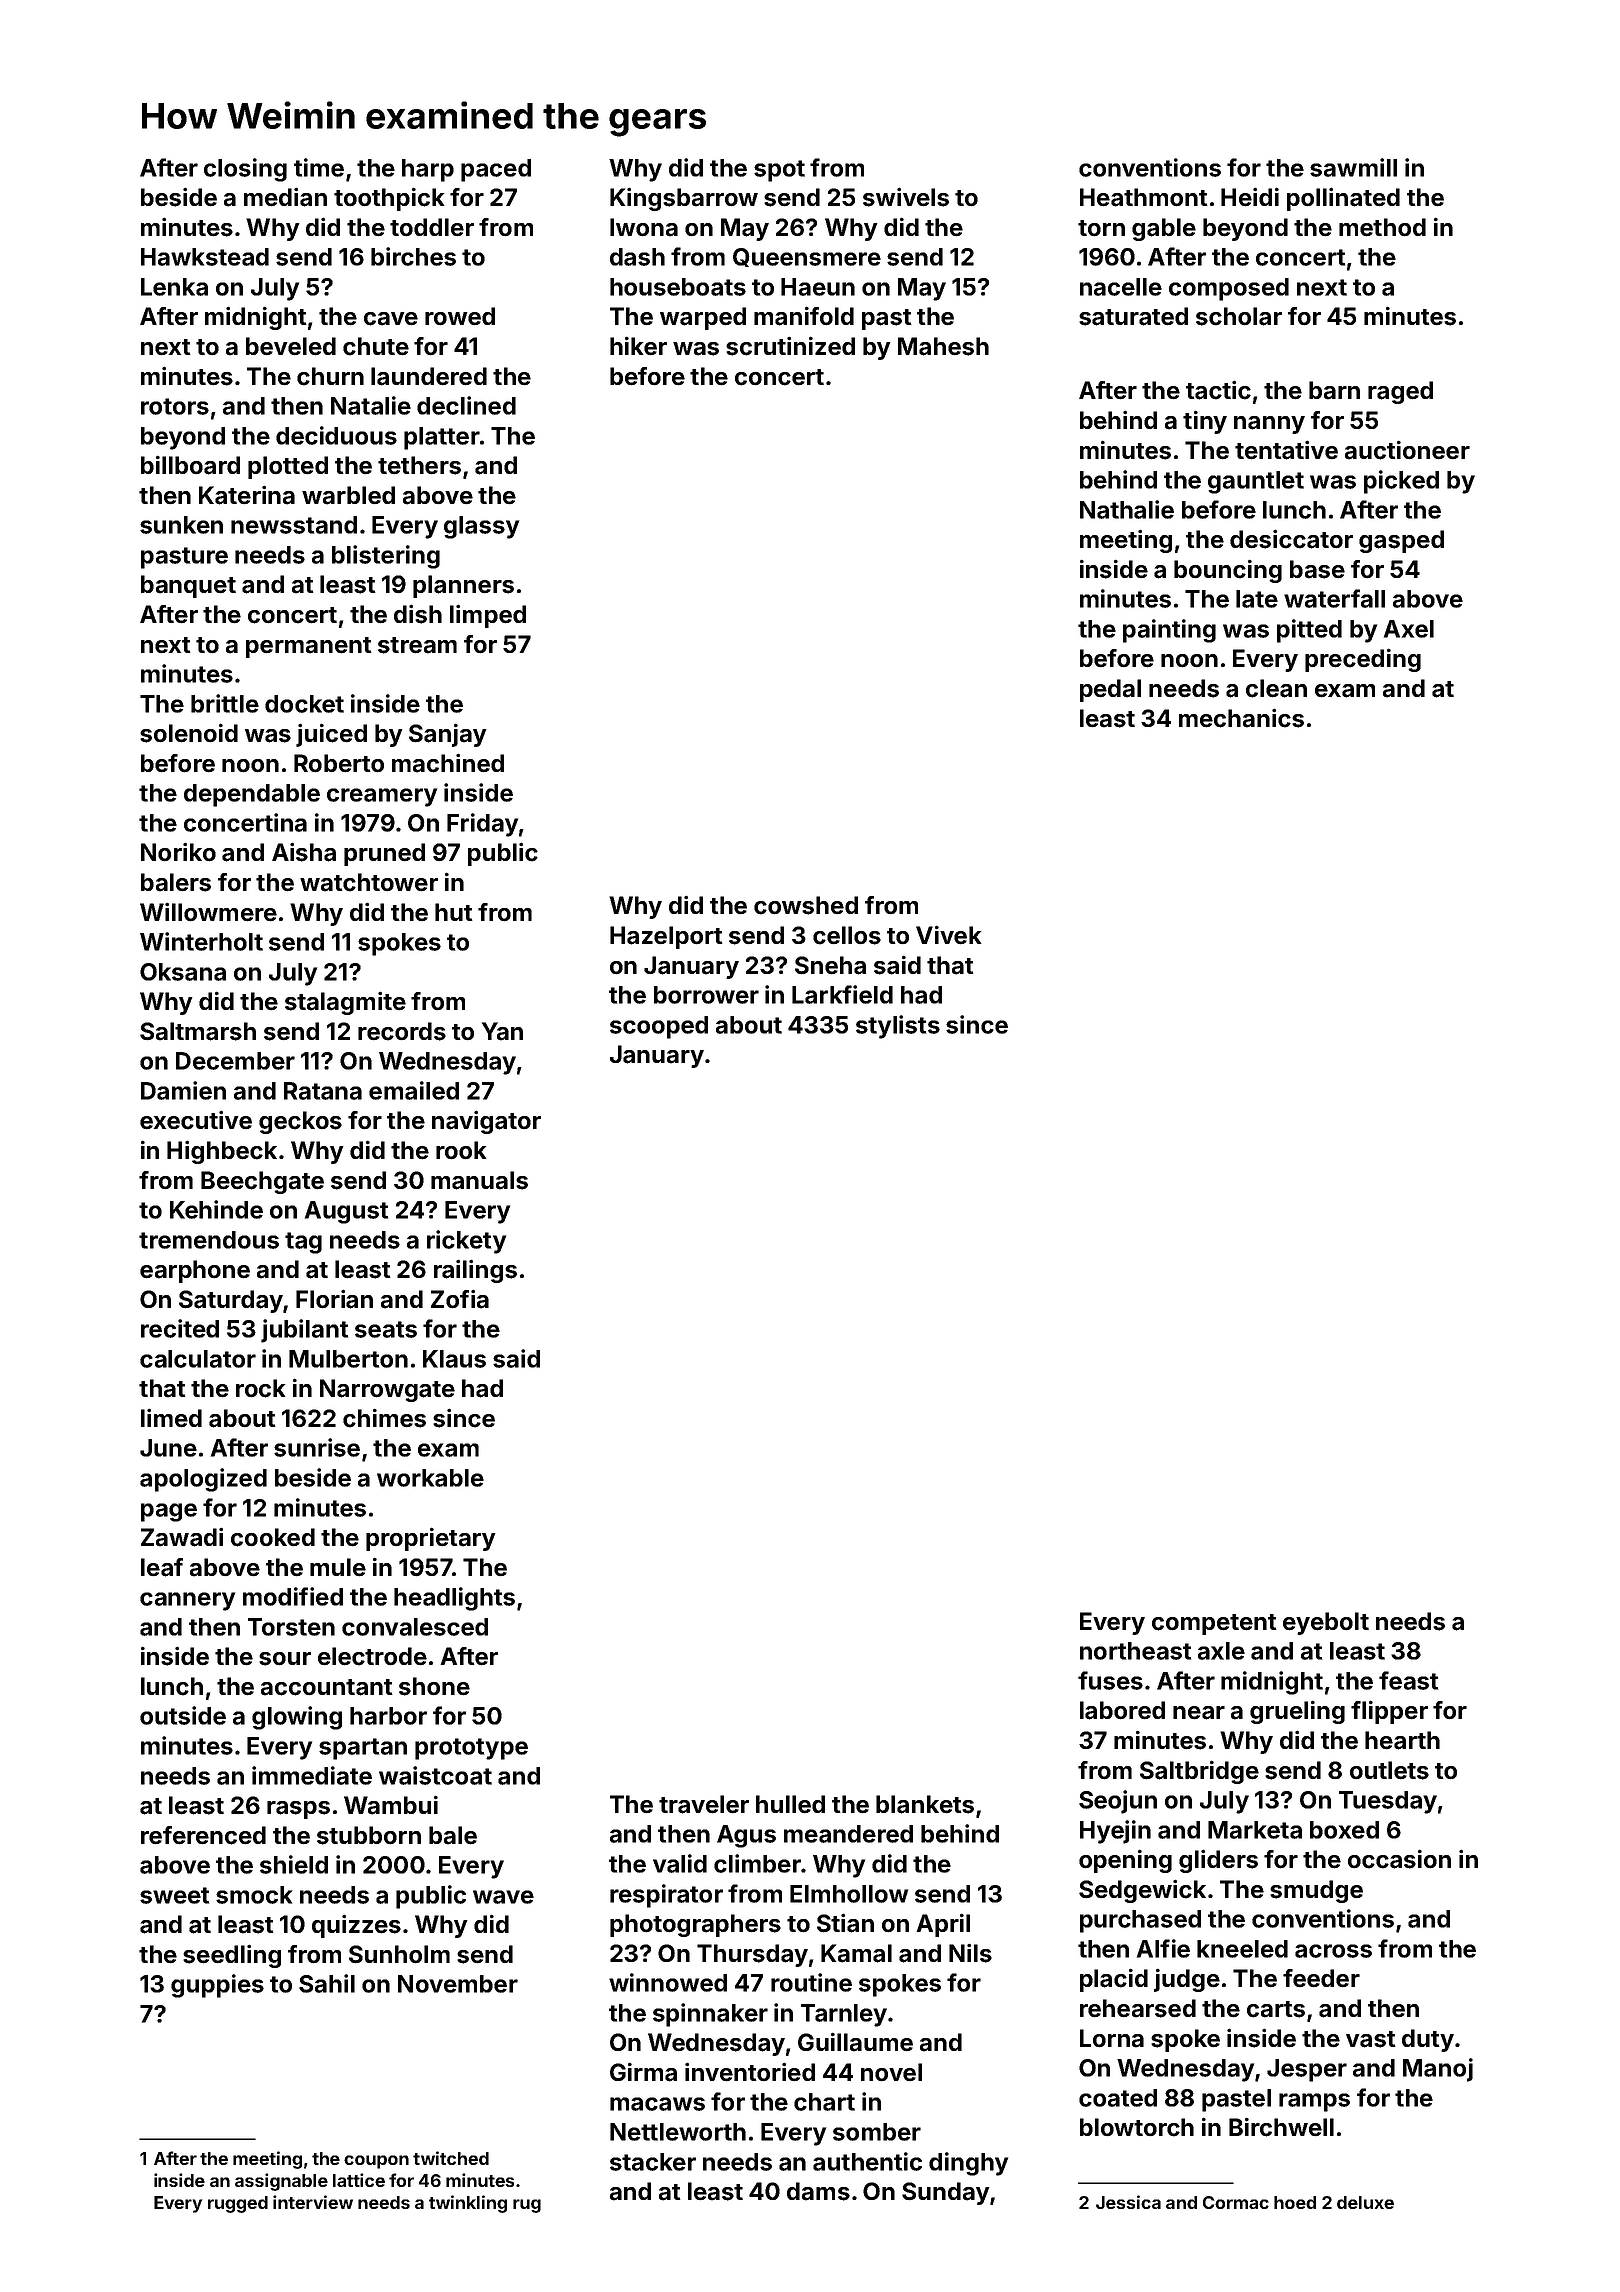 The image size is (1620, 2292). What do you see at coordinates (1144, 197) in the page?
I see `Heathmont` at bounding box center [1144, 197].
